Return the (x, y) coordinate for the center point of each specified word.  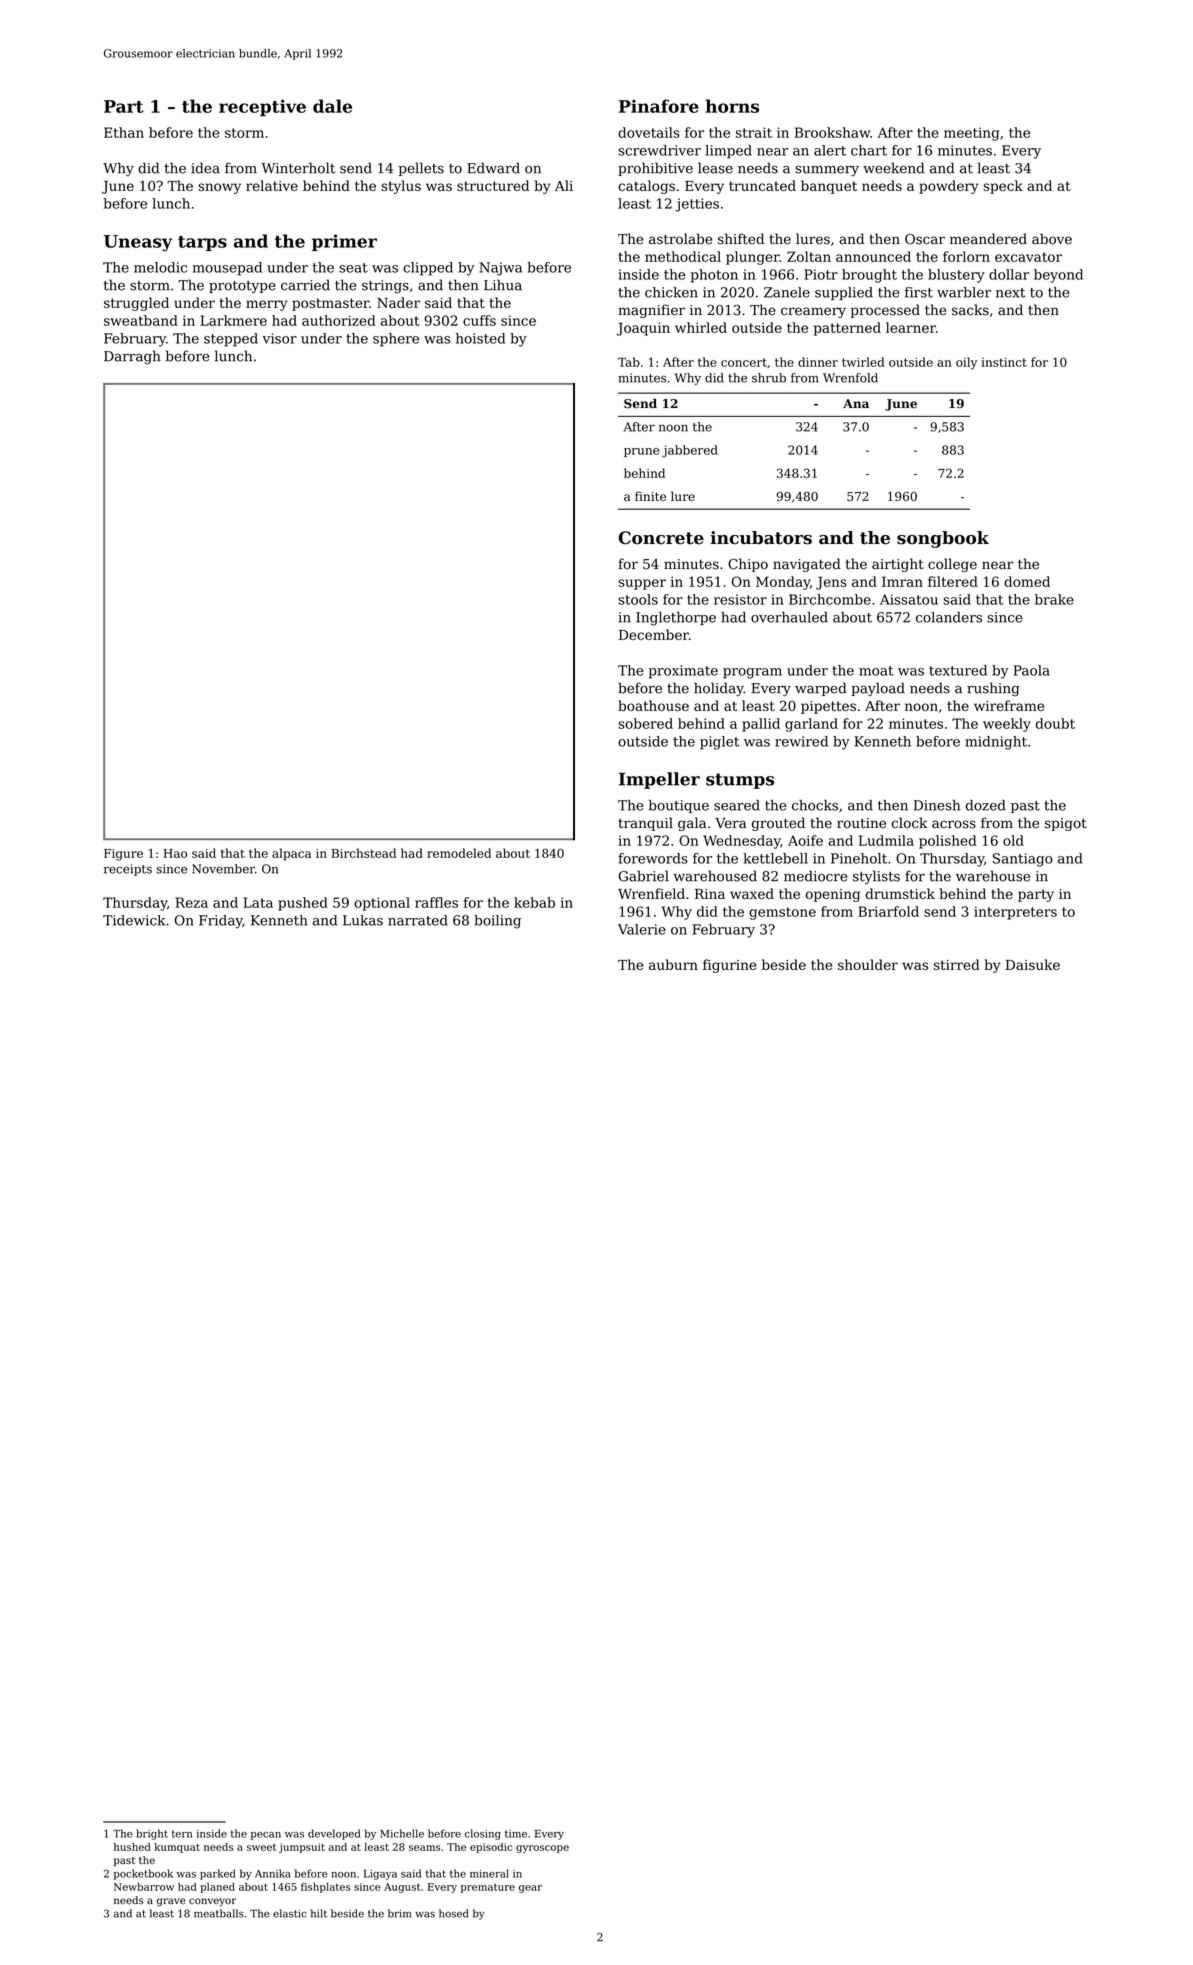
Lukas (363, 920)
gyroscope (542, 1849)
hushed (132, 1847)
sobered (645, 723)
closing (483, 1834)
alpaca (291, 854)
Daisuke (1033, 964)
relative (272, 185)
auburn (673, 964)
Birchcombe (830, 599)
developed (334, 1834)
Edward (493, 168)
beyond (1058, 276)
